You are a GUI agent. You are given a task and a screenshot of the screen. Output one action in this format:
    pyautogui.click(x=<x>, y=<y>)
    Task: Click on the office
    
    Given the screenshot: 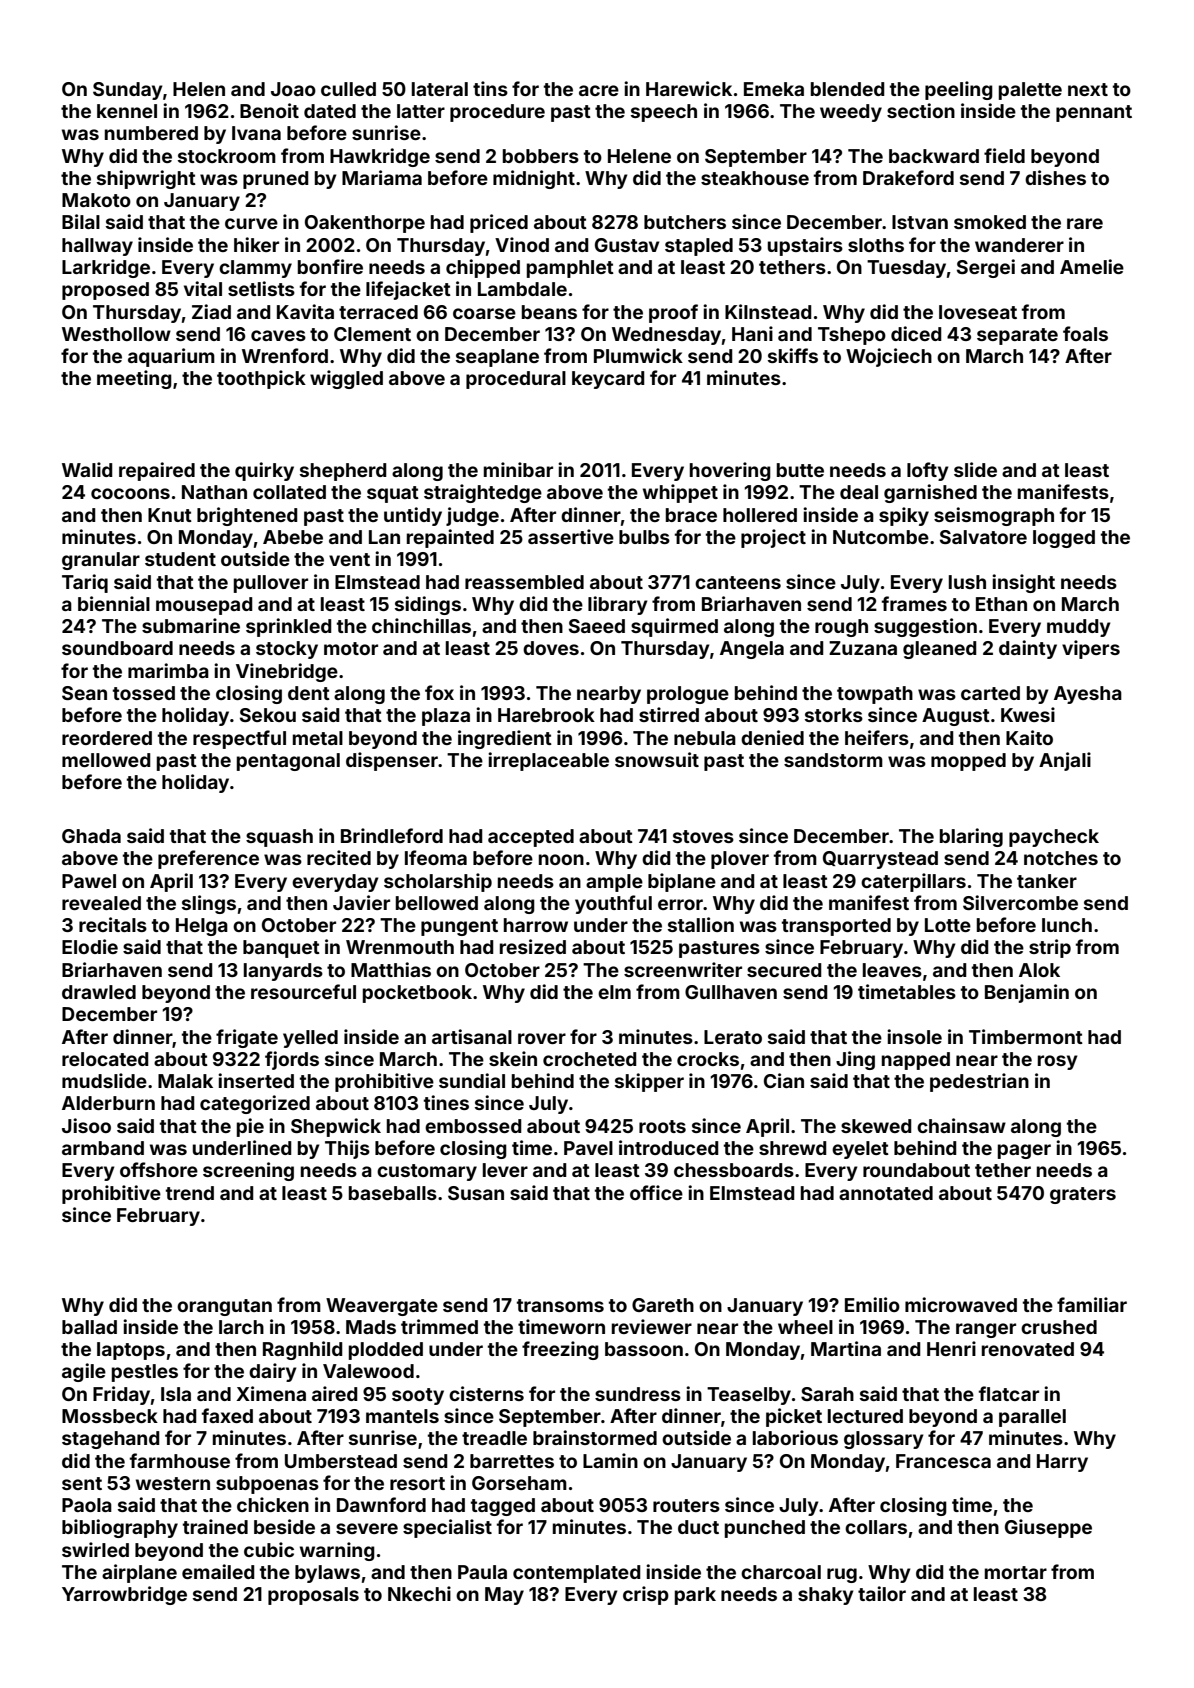 What is the action you would take?
    pyautogui.click(x=656, y=1192)
